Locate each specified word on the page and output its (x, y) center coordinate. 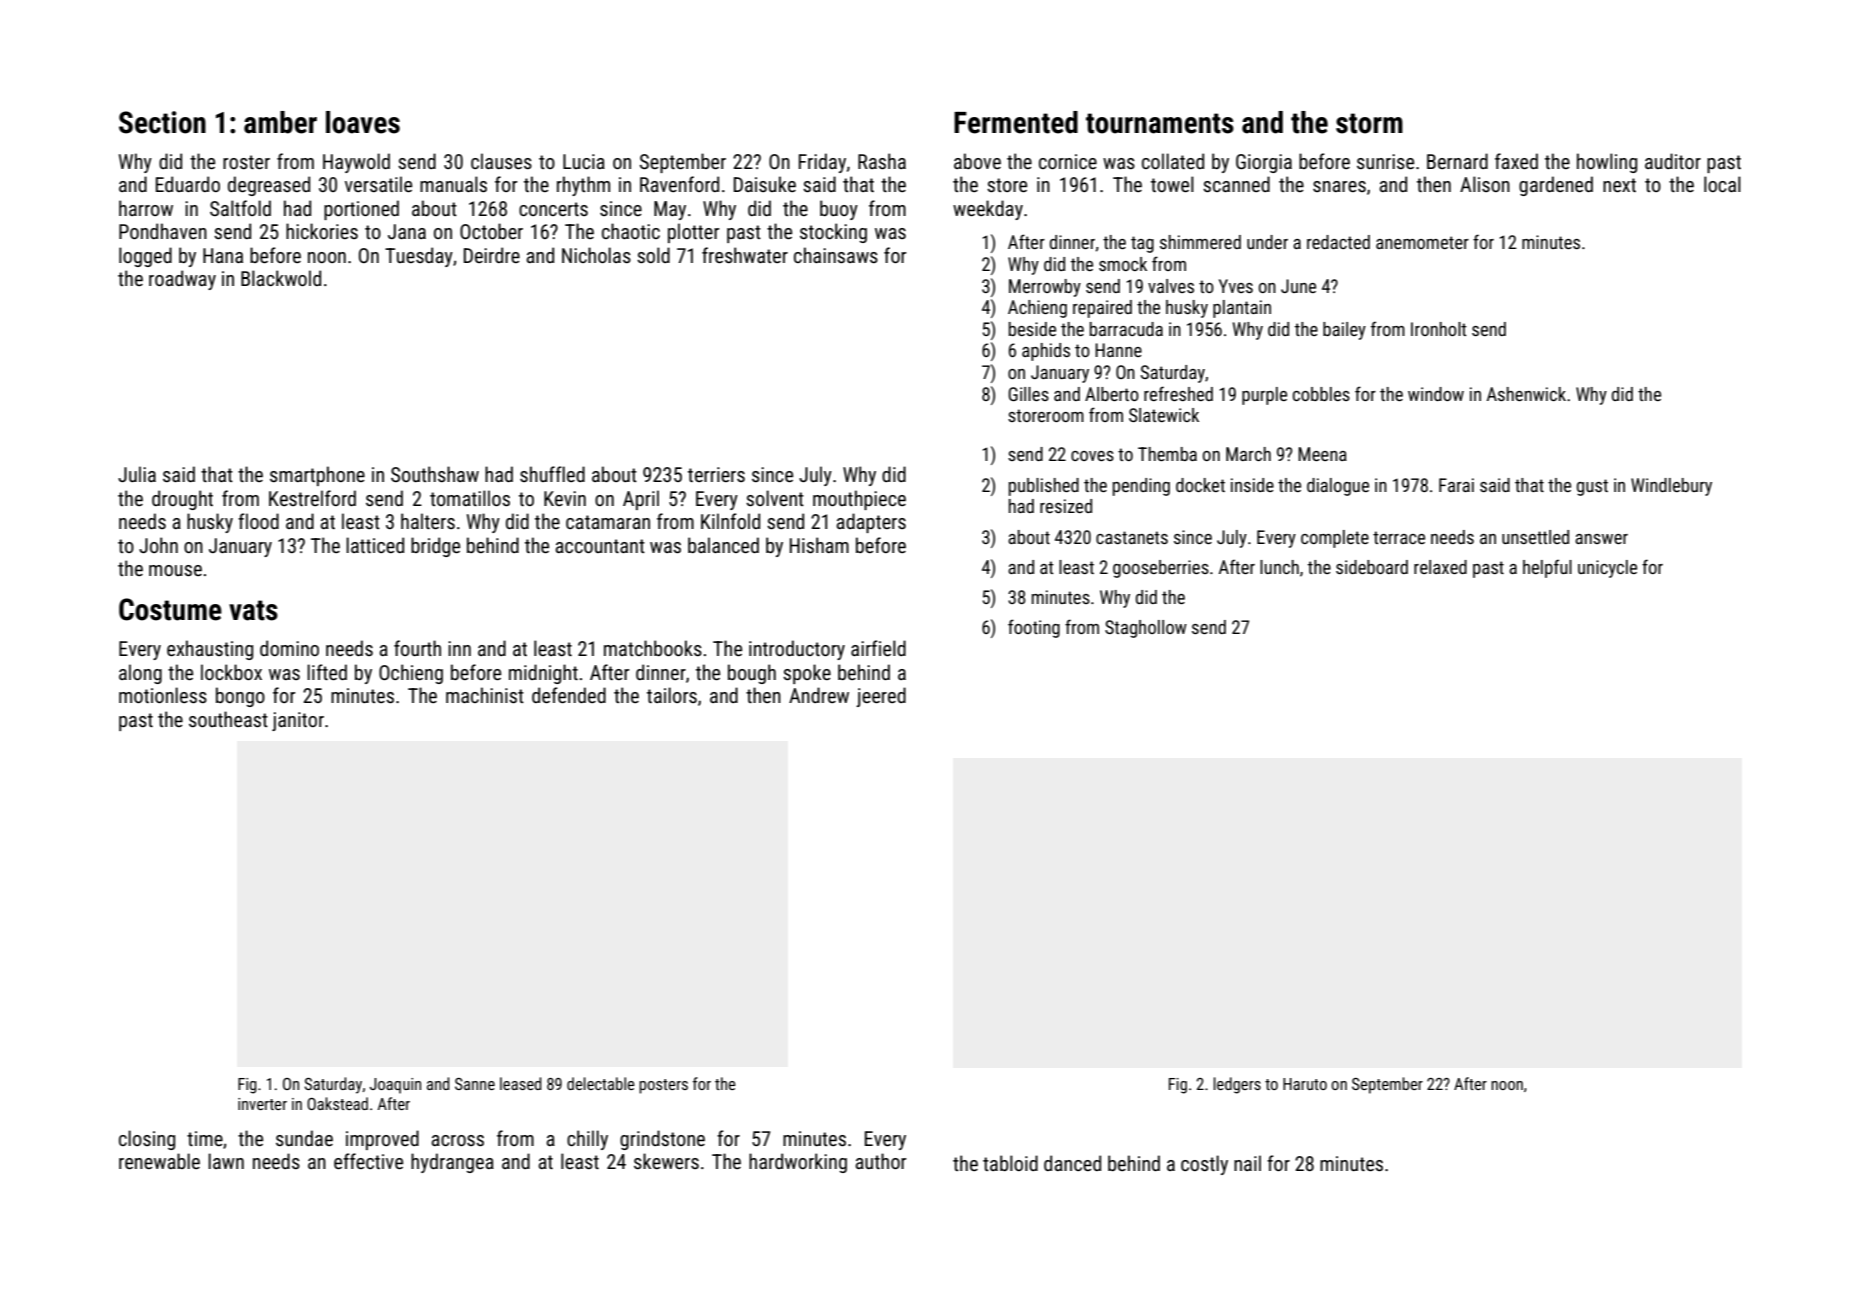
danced (1072, 1163)
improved (382, 1140)
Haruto (1305, 1084)
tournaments (1160, 123)
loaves (363, 122)
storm (1369, 123)
